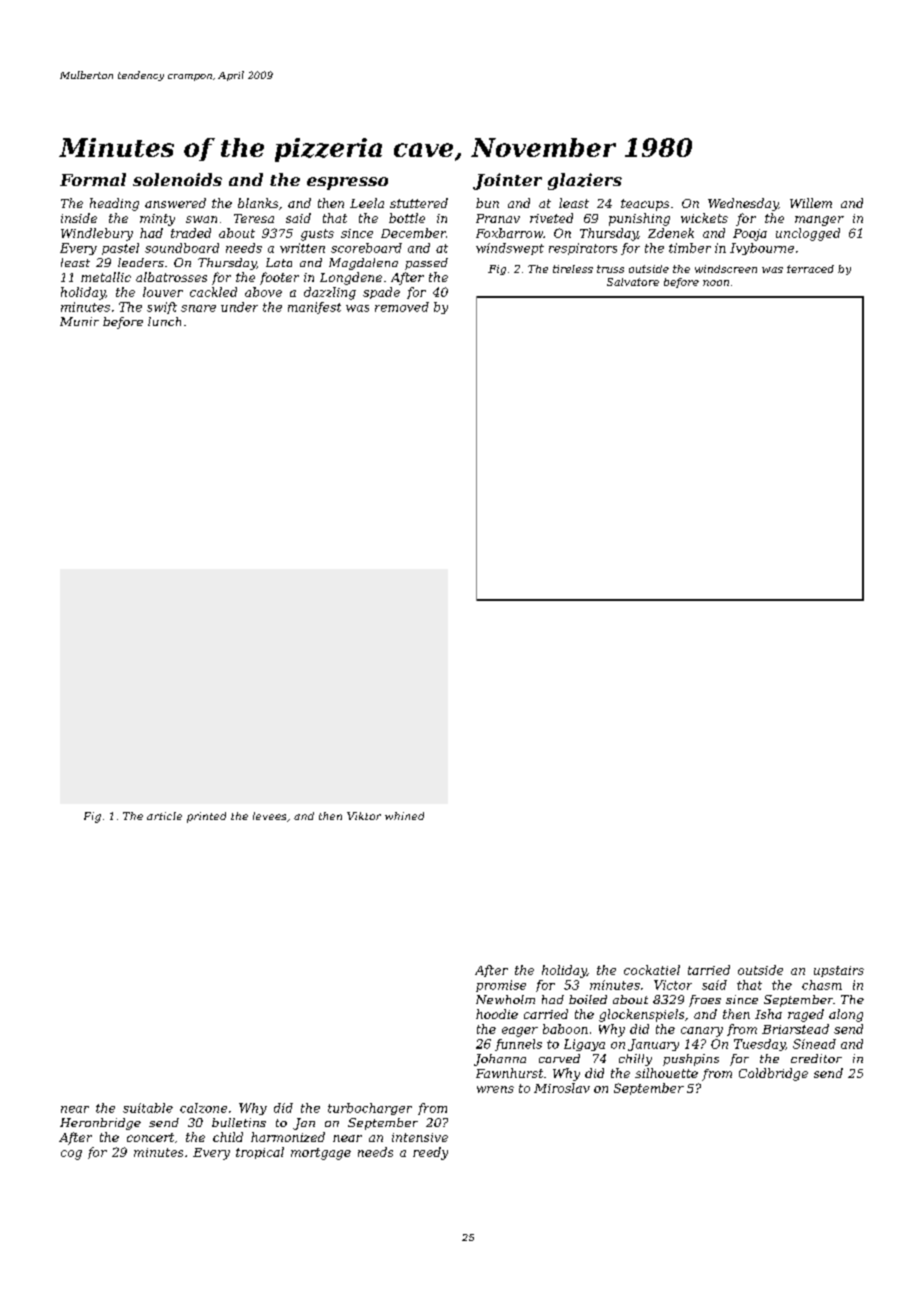 The image size is (924, 1314). I want to click on removed, so click(402, 307).
